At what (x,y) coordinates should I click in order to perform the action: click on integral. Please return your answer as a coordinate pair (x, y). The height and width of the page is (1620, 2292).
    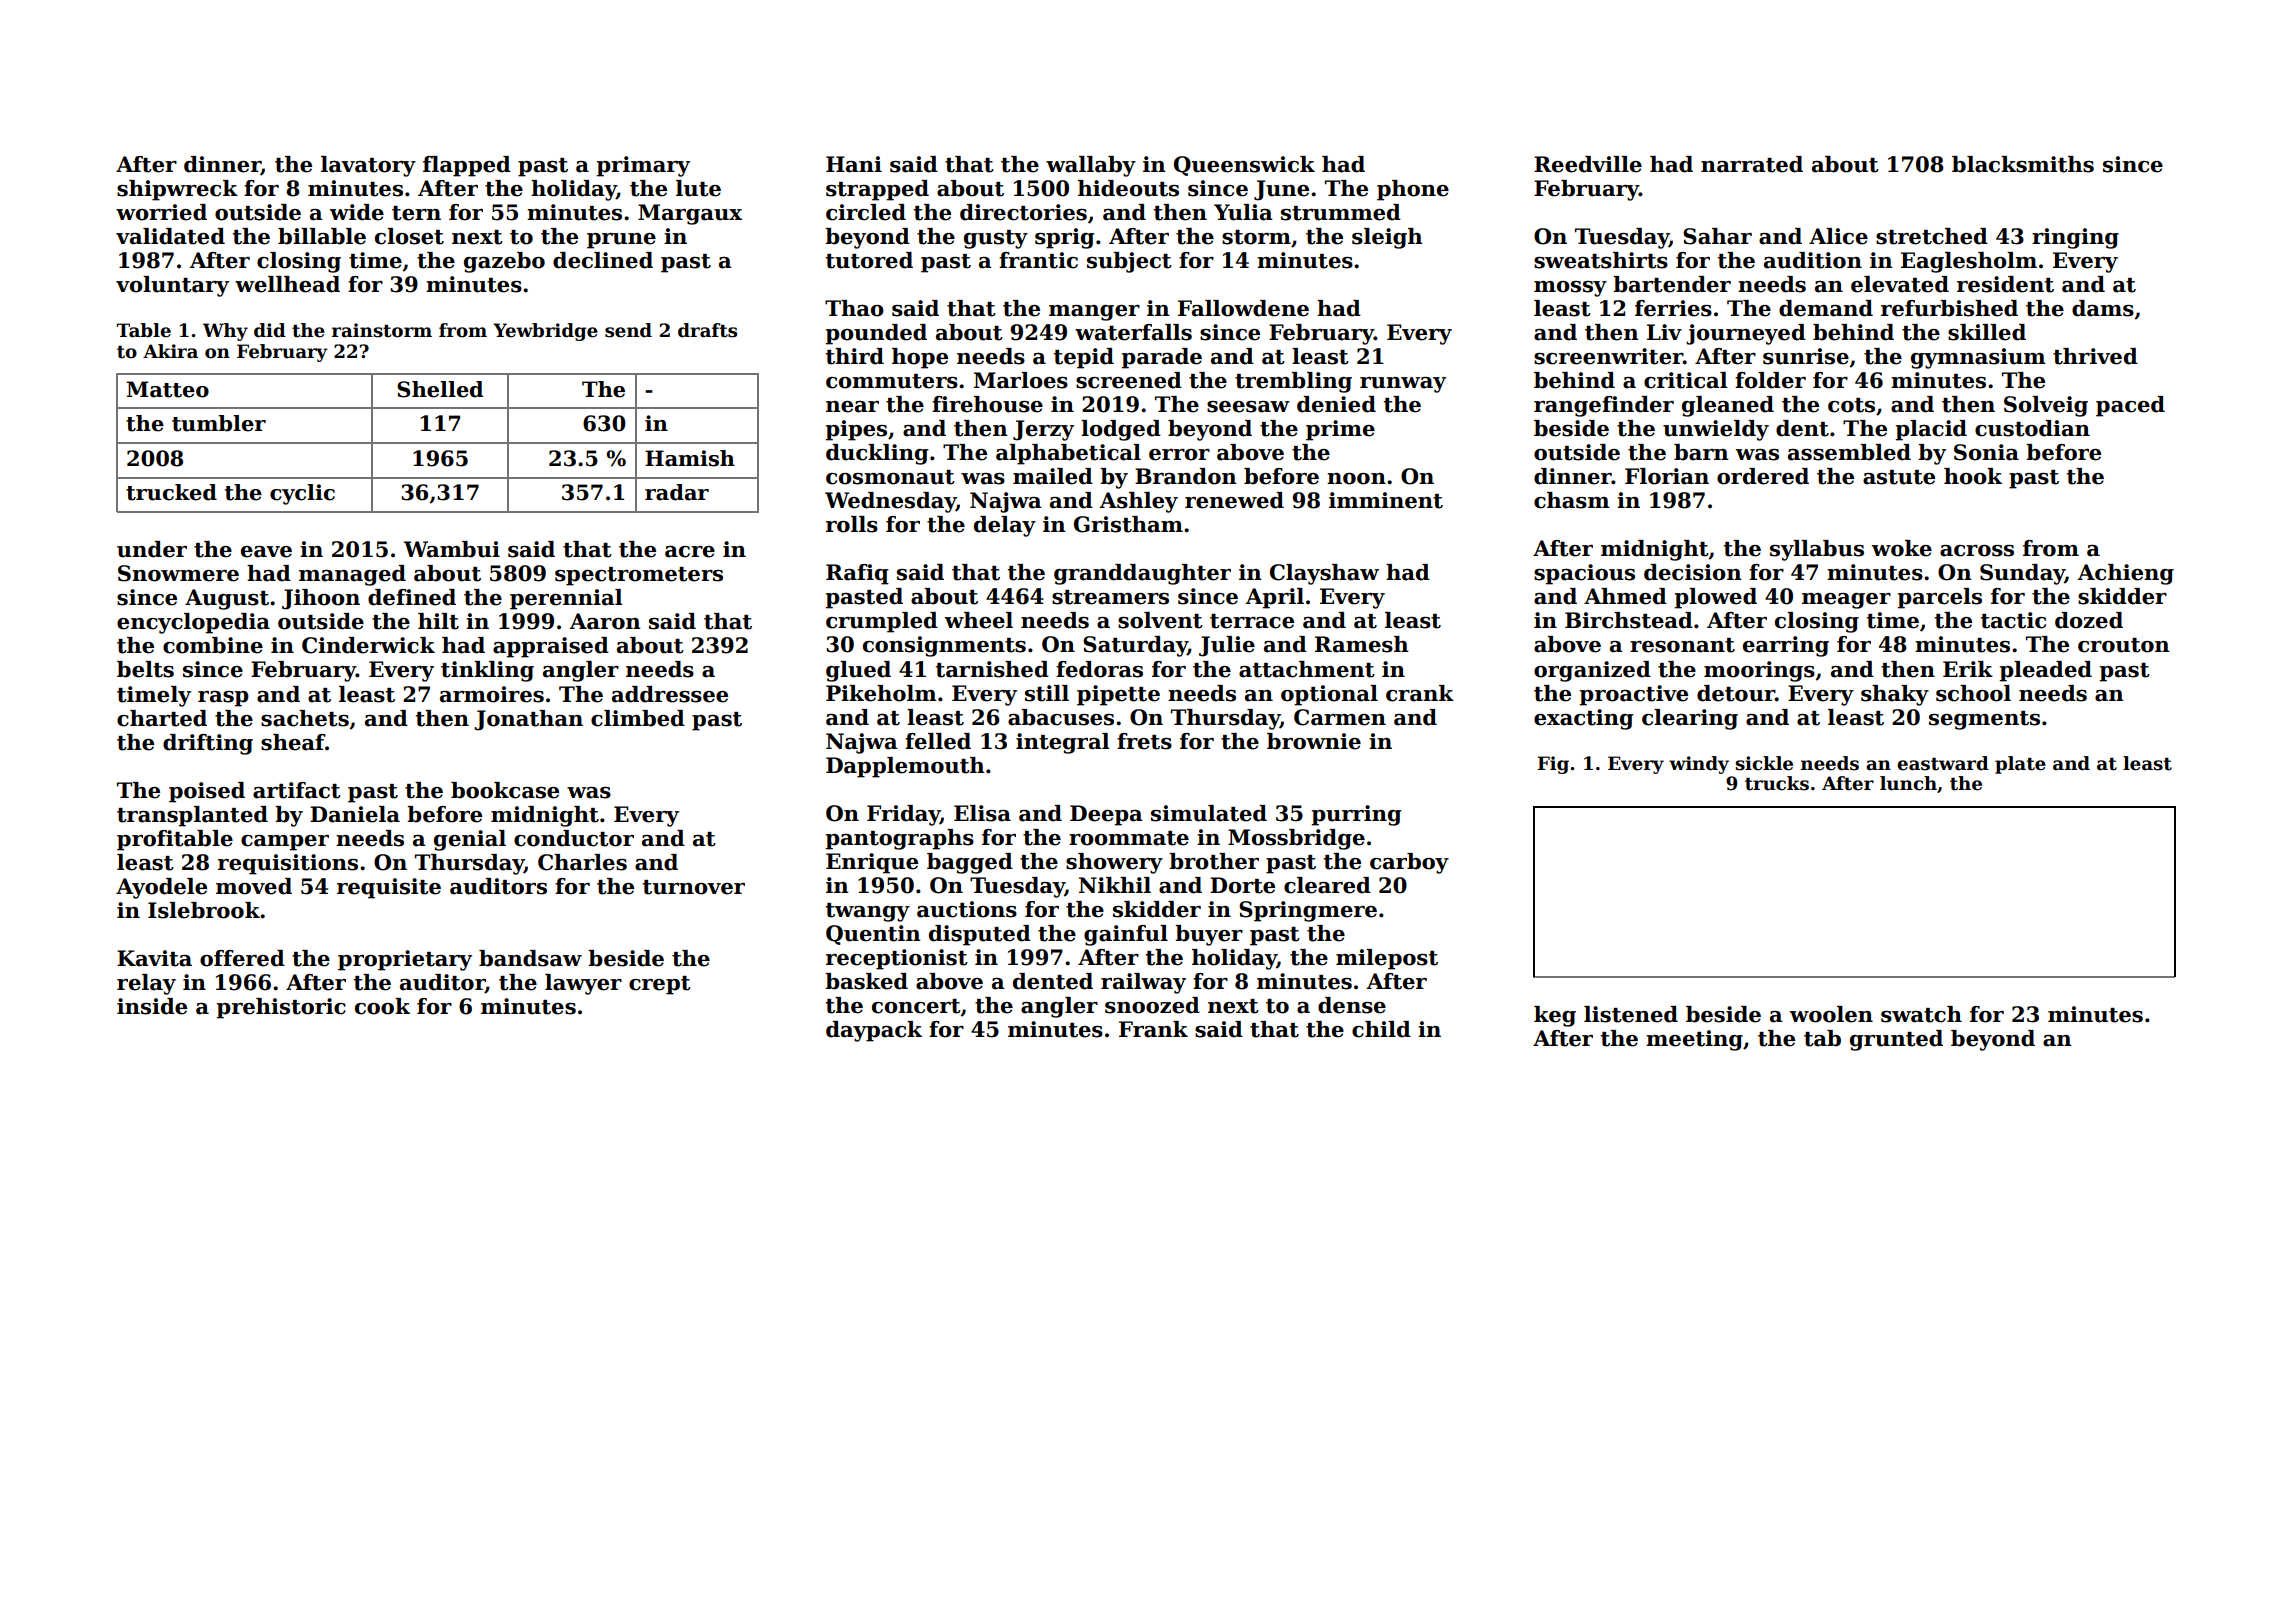
    Looking at the image, I should click on (1062, 743).
